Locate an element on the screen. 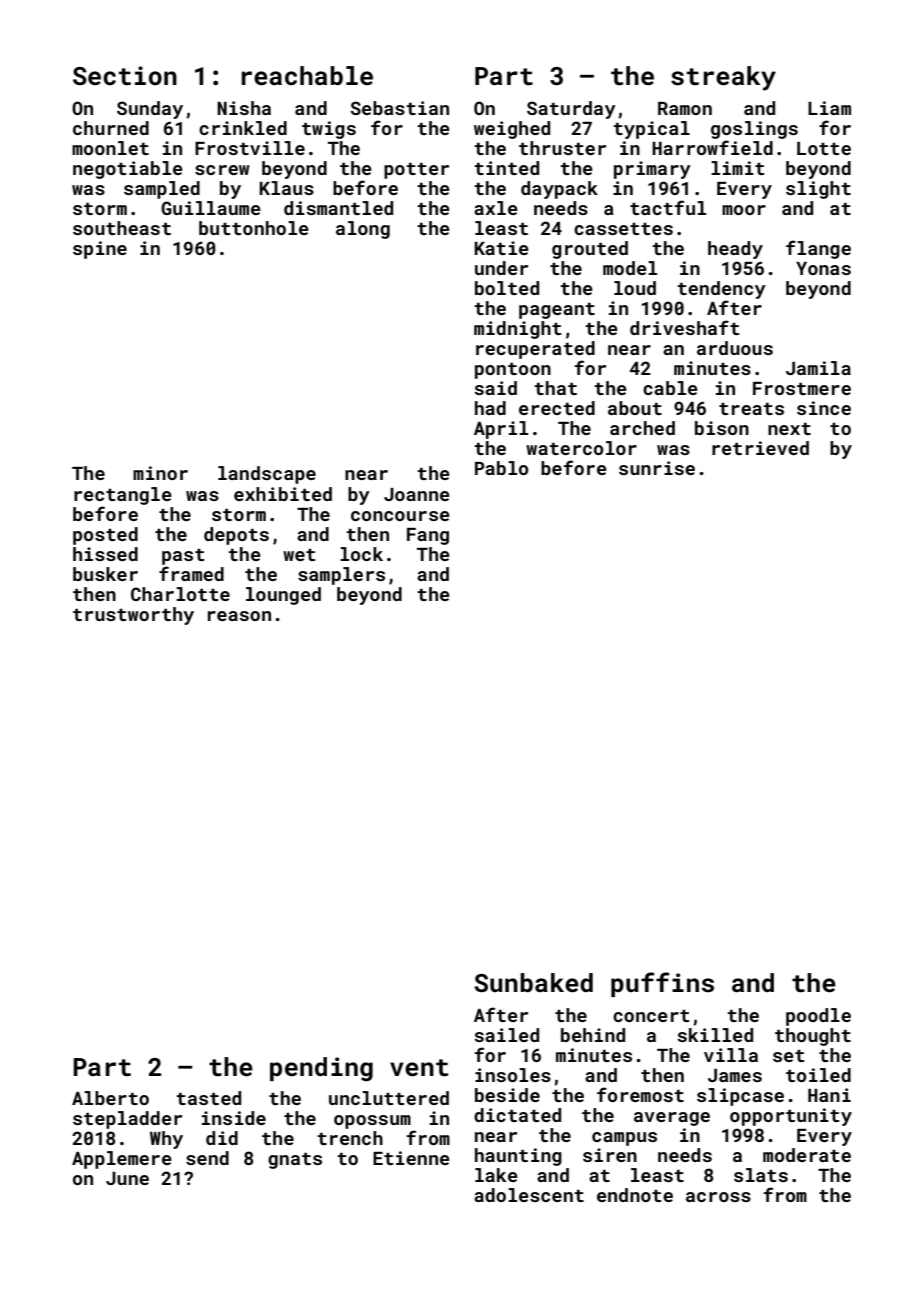 The height and width of the screenshot is (1314, 924). puffins is located at coordinates (662, 984).
